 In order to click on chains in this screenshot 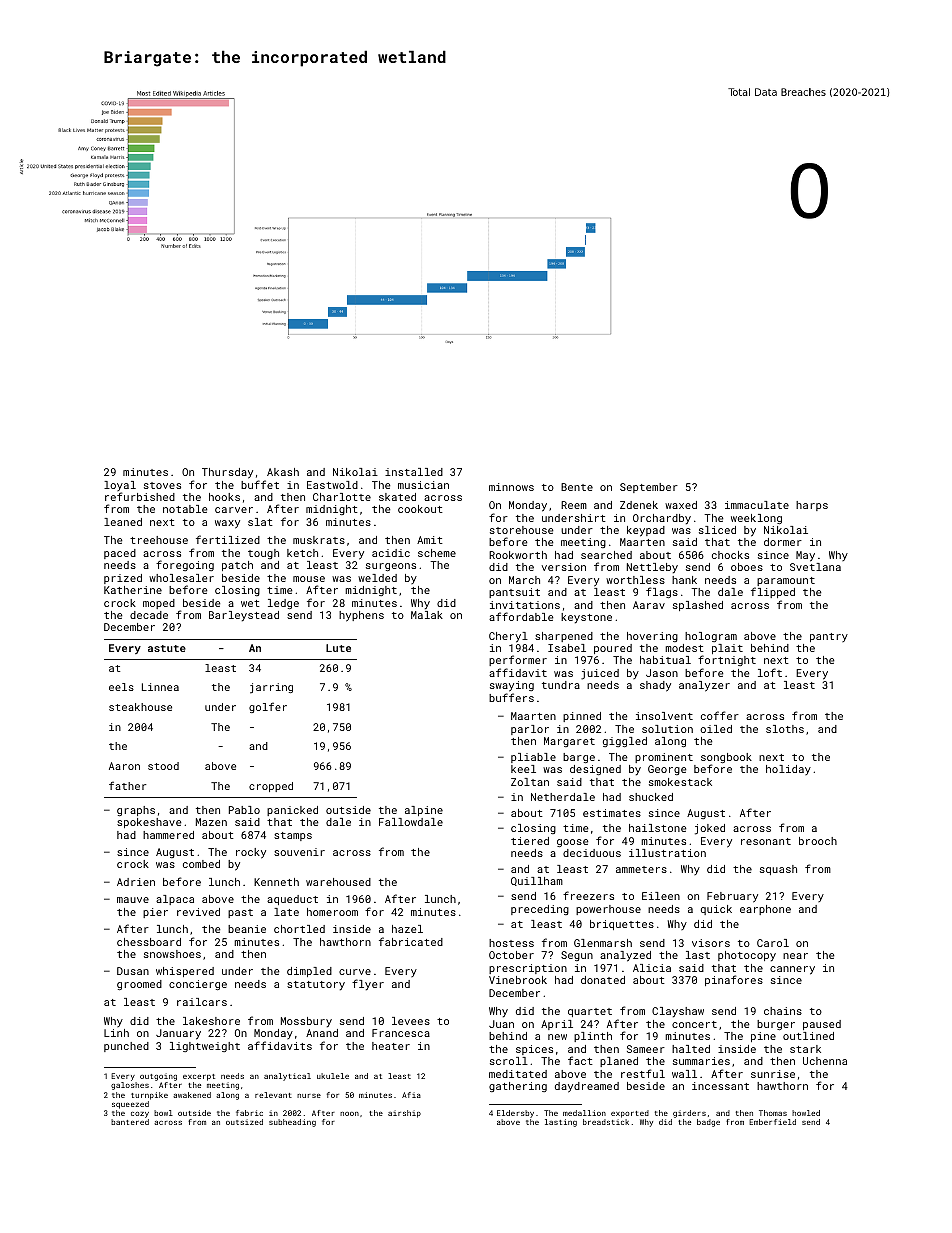, I will do `click(783, 1011)`.
